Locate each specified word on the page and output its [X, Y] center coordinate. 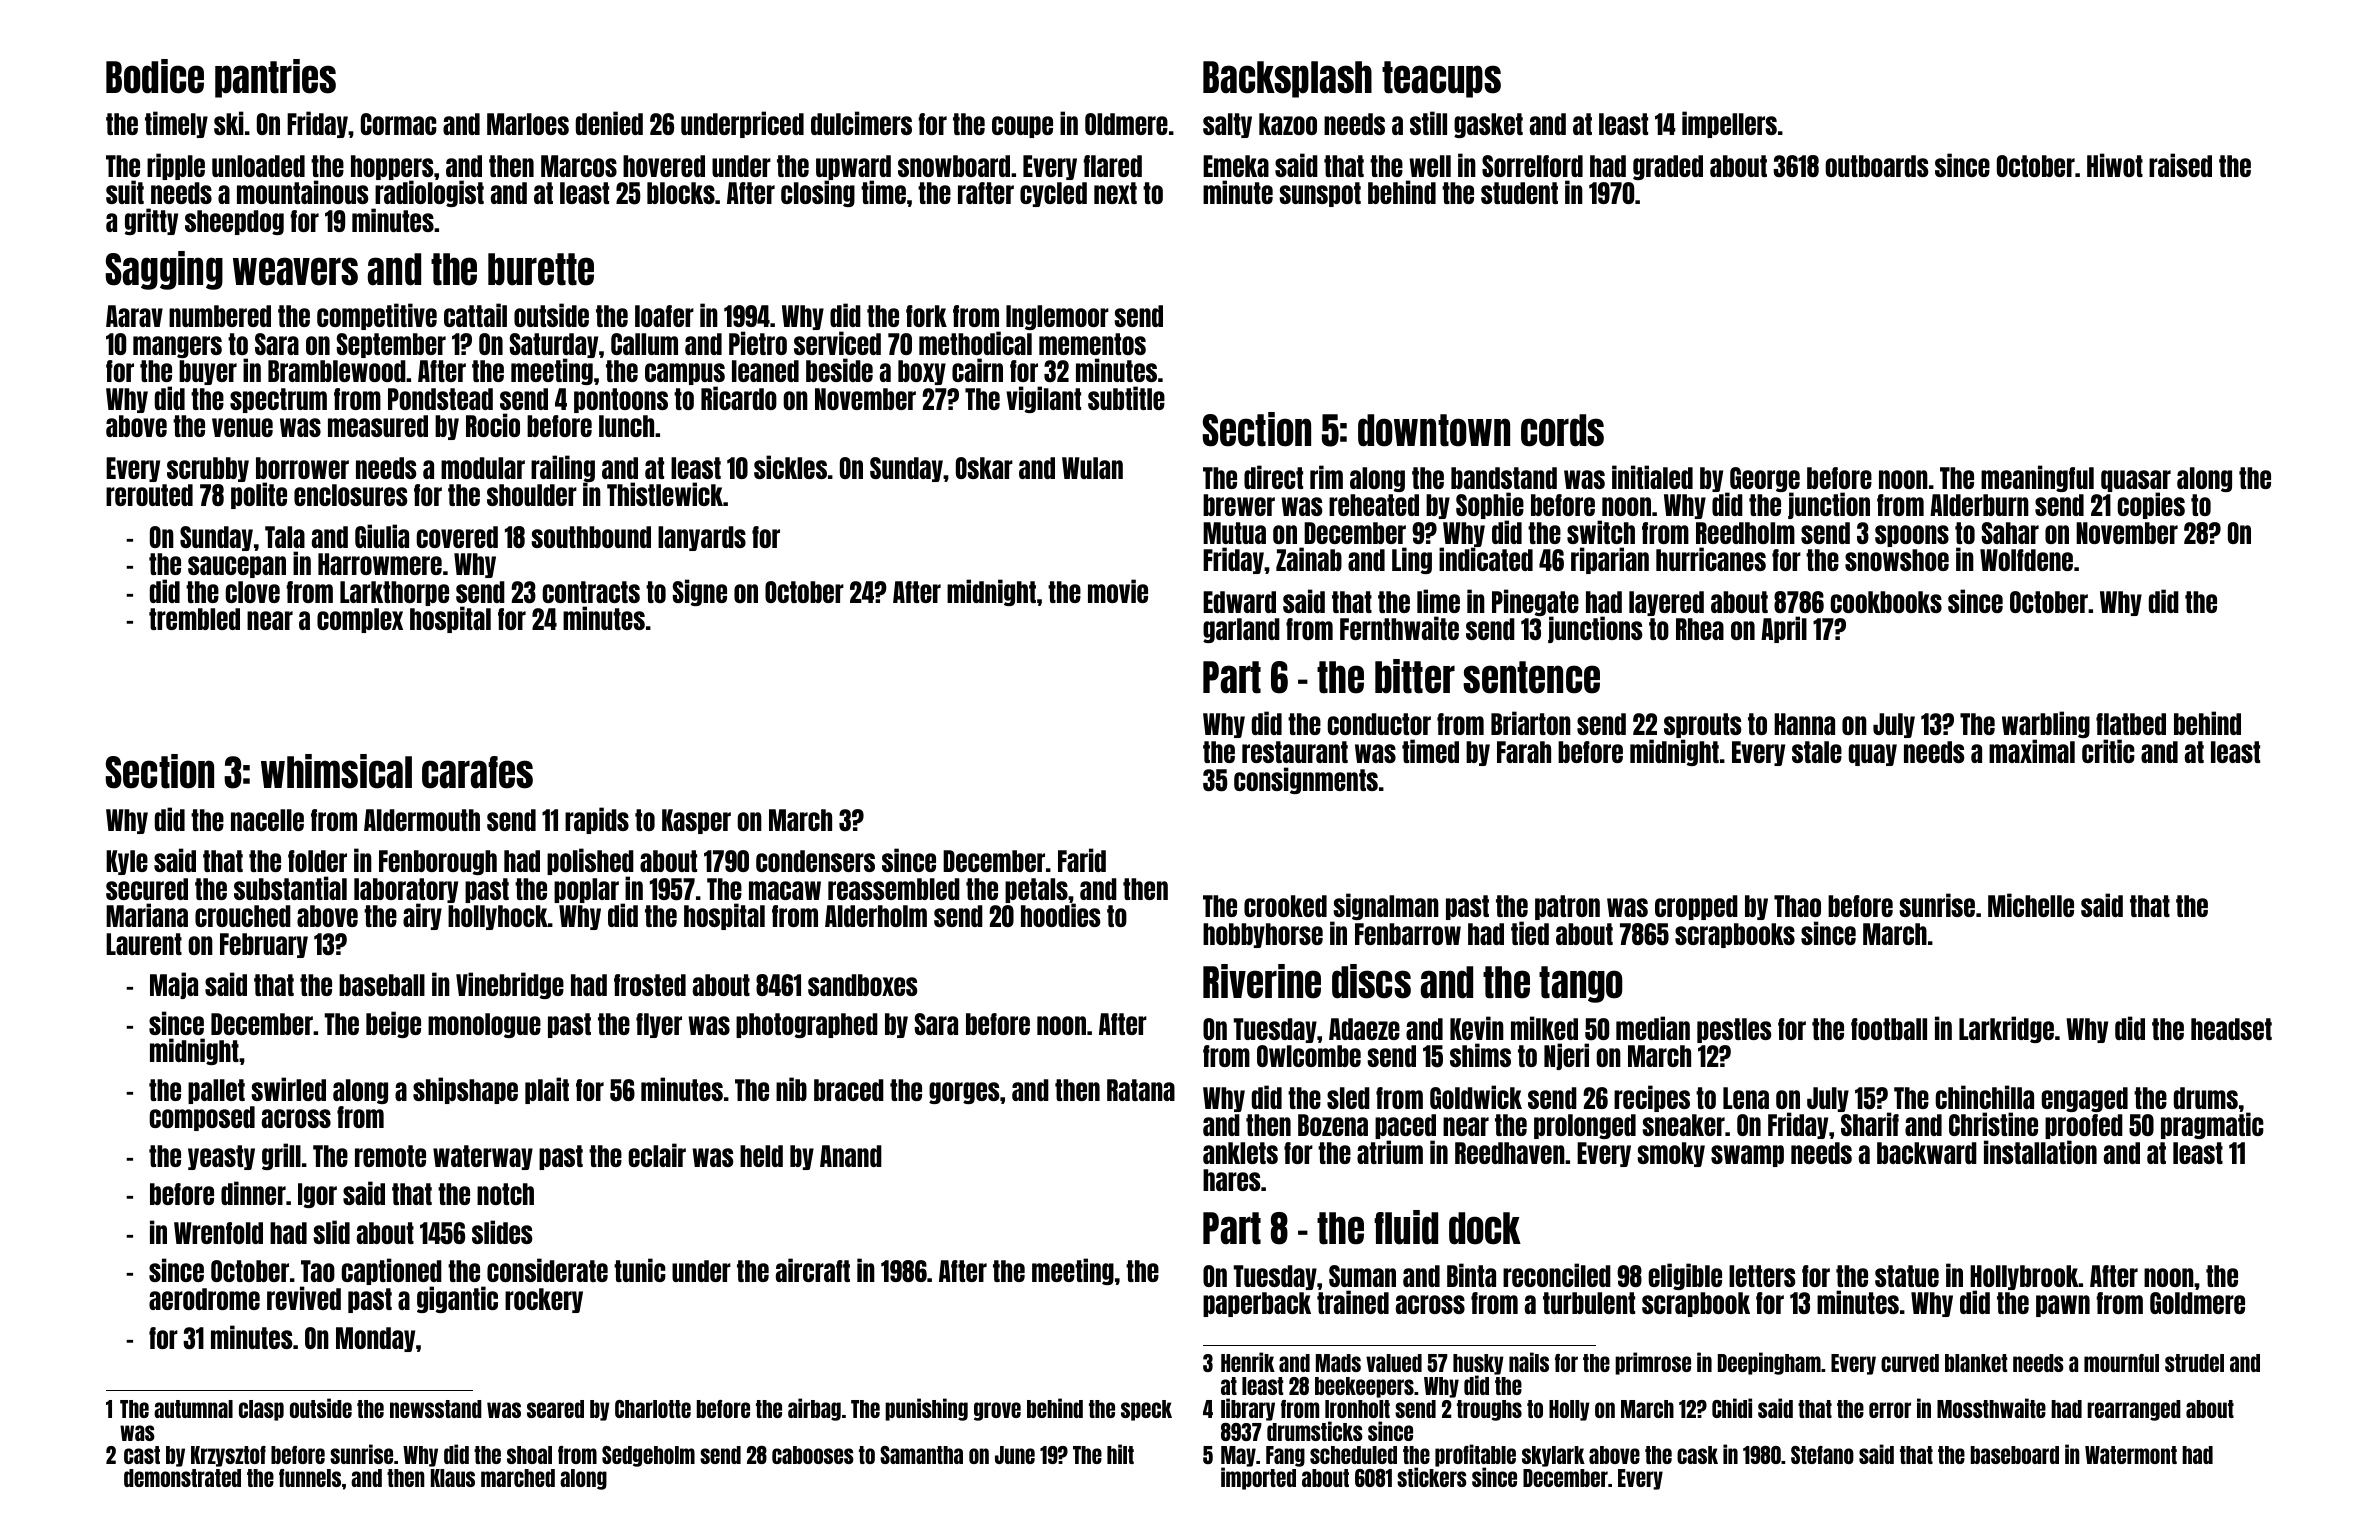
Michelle [2031, 905]
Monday [375, 1339]
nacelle [267, 820]
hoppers [392, 168]
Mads [1338, 1363]
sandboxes [862, 985]
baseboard [2015, 1455]
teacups [1441, 79]
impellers [1729, 124]
